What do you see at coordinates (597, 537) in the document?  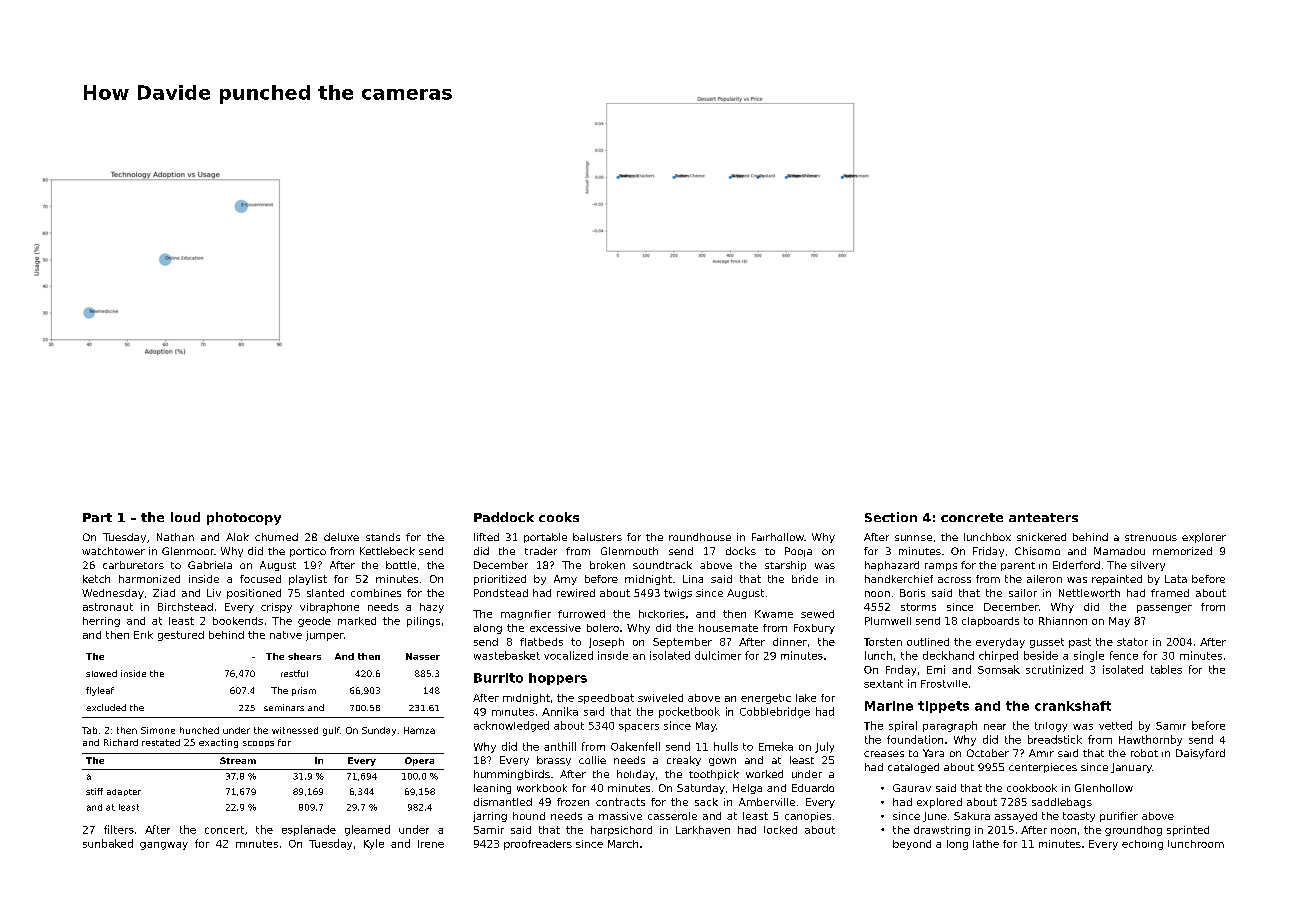 I see `balusters` at bounding box center [597, 537].
